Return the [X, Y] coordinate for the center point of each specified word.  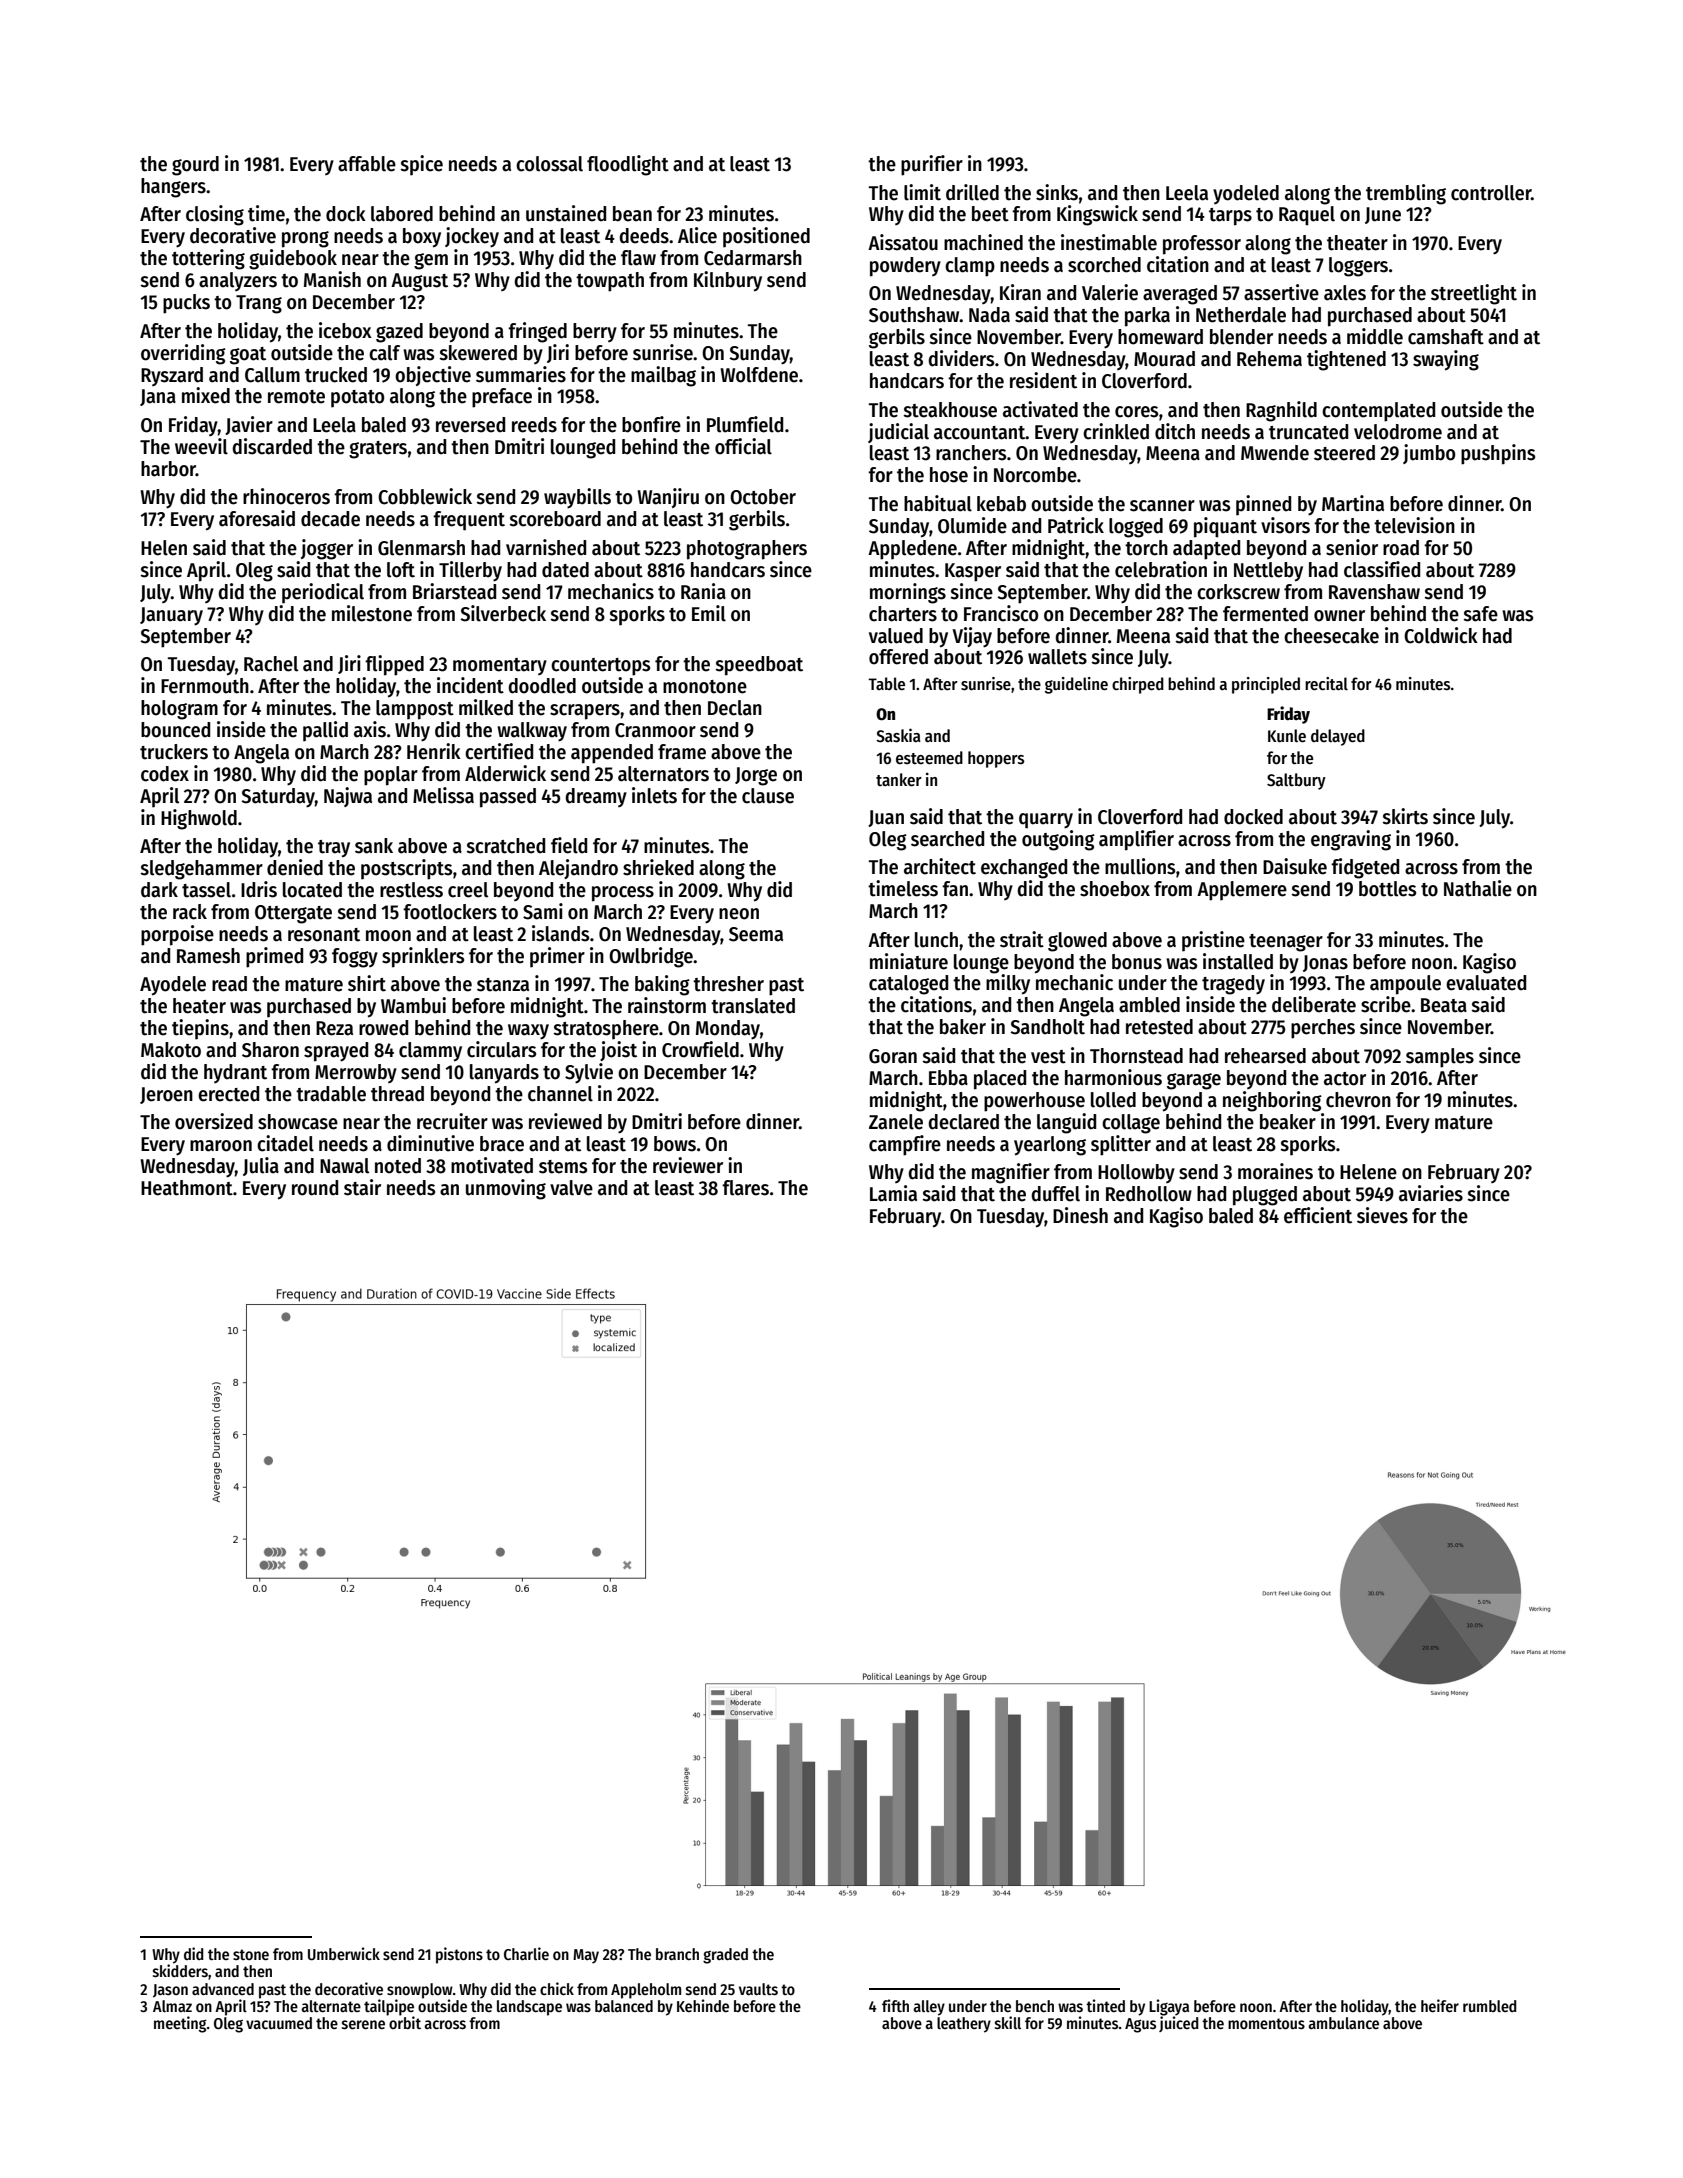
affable [367, 164]
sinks [1057, 192]
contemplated [1378, 412]
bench [1035, 2006]
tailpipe [389, 2007]
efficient [1318, 1215]
